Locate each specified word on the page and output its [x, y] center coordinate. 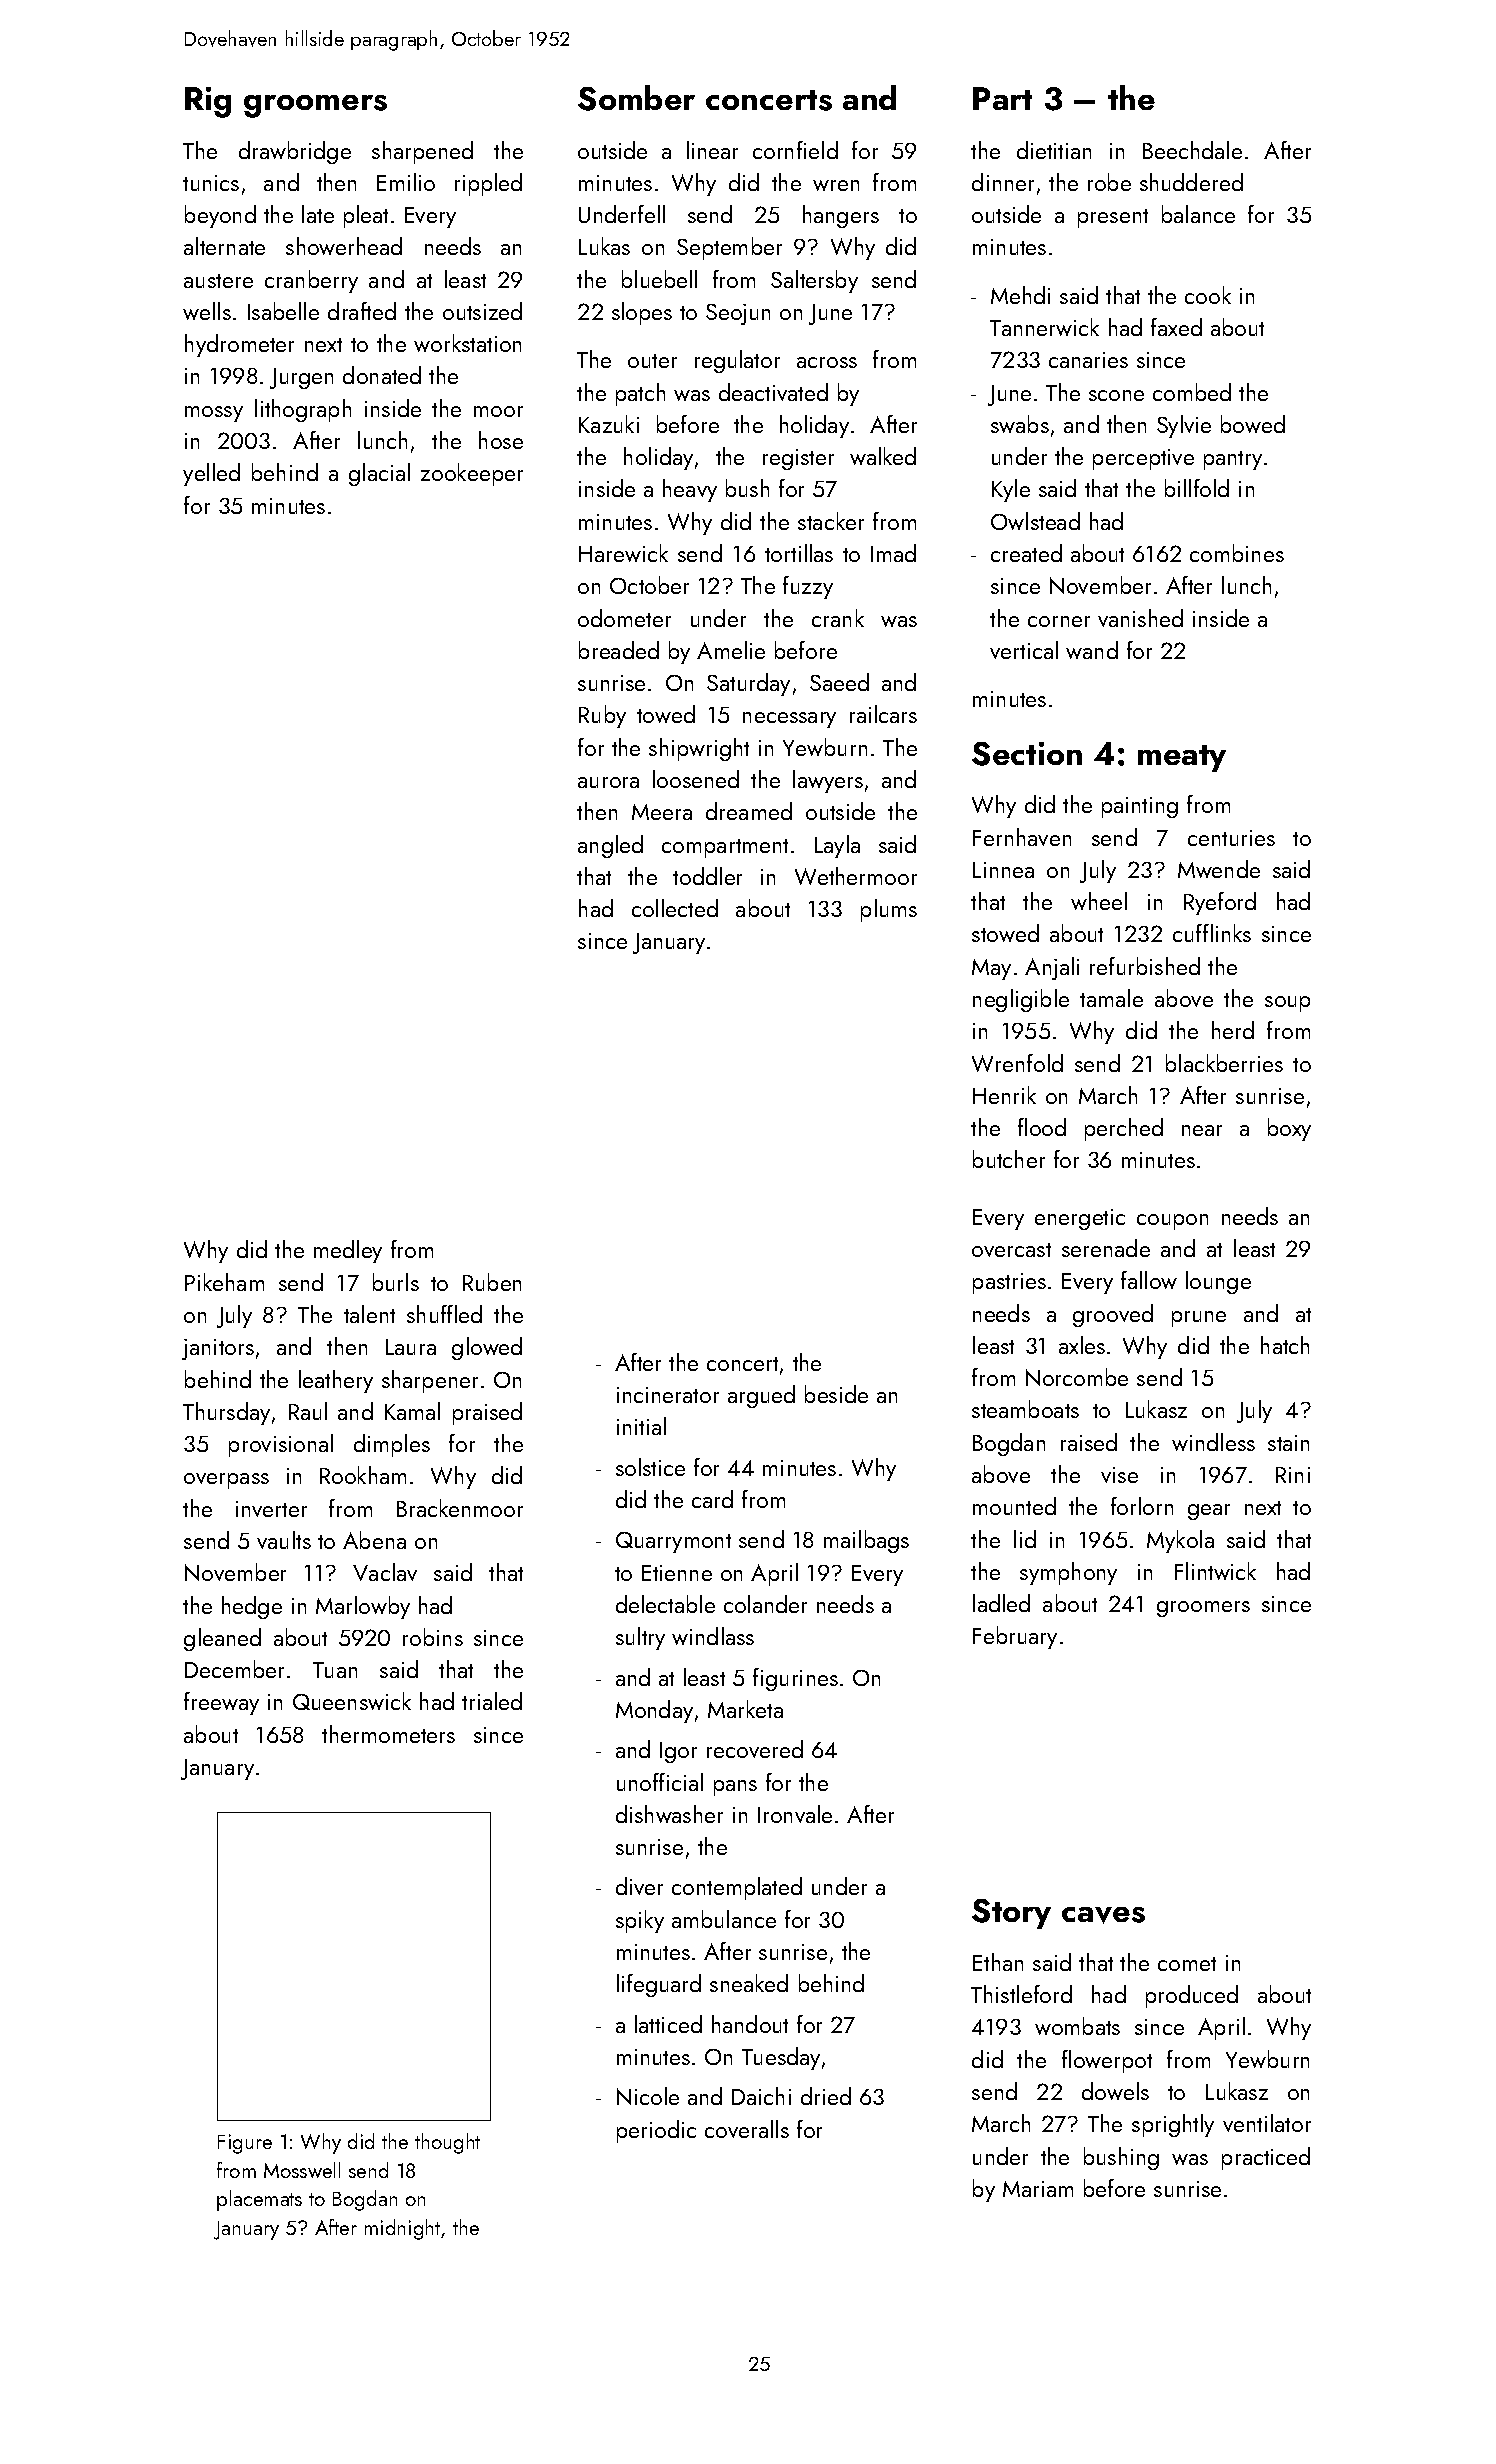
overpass [226, 1481]
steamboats [1025, 1409]
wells [207, 311]
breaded [619, 650]
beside [836, 1394]
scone [1116, 395]
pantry [1233, 460]
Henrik [1004, 1095]
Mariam [1038, 2189]
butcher [1009, 1159]
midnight [402, 2229]
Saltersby [814, 281]
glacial [379, 474]
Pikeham [224, 1282]
